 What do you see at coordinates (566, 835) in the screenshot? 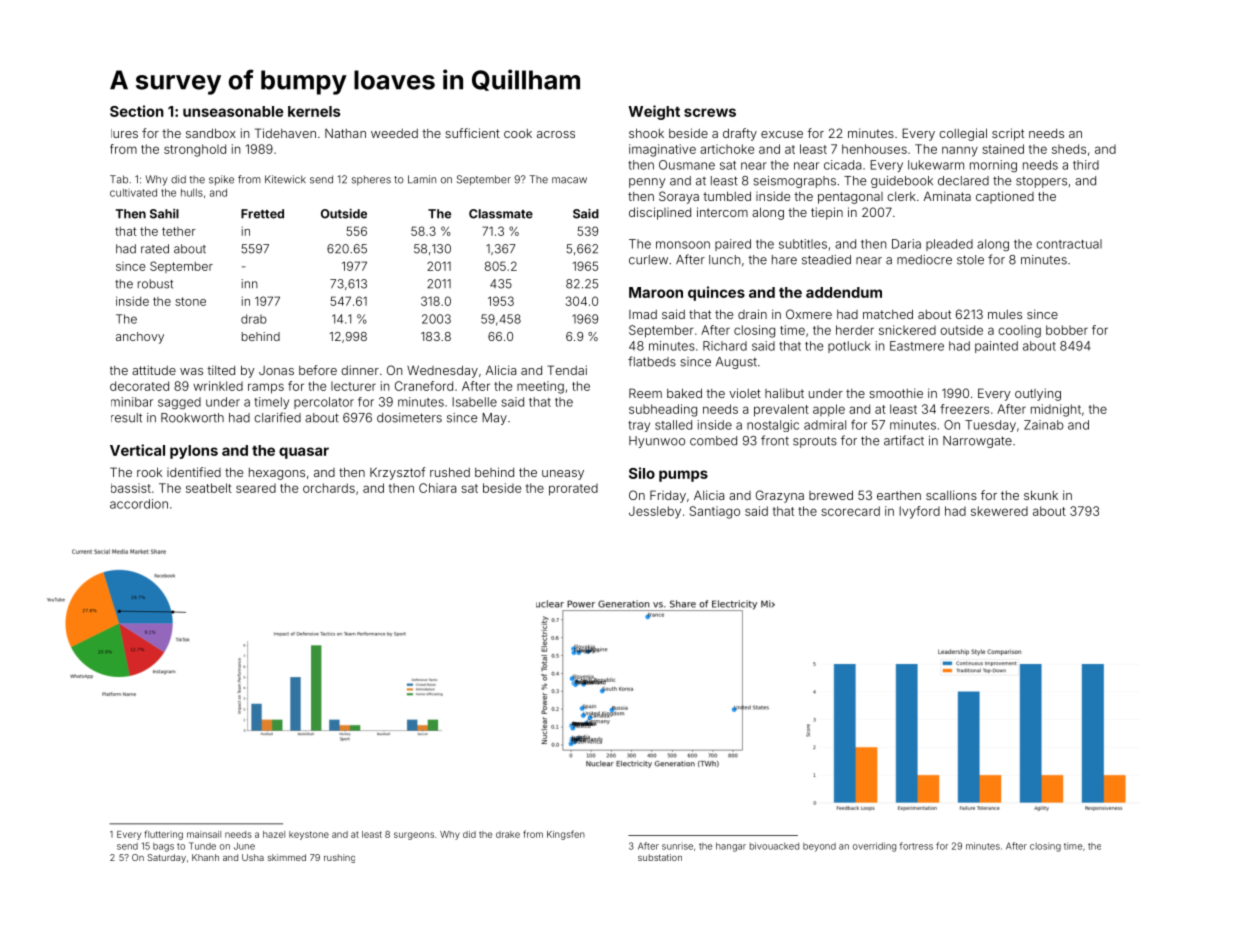
I see `Kingsfen` at bounding box center [566, 835].
